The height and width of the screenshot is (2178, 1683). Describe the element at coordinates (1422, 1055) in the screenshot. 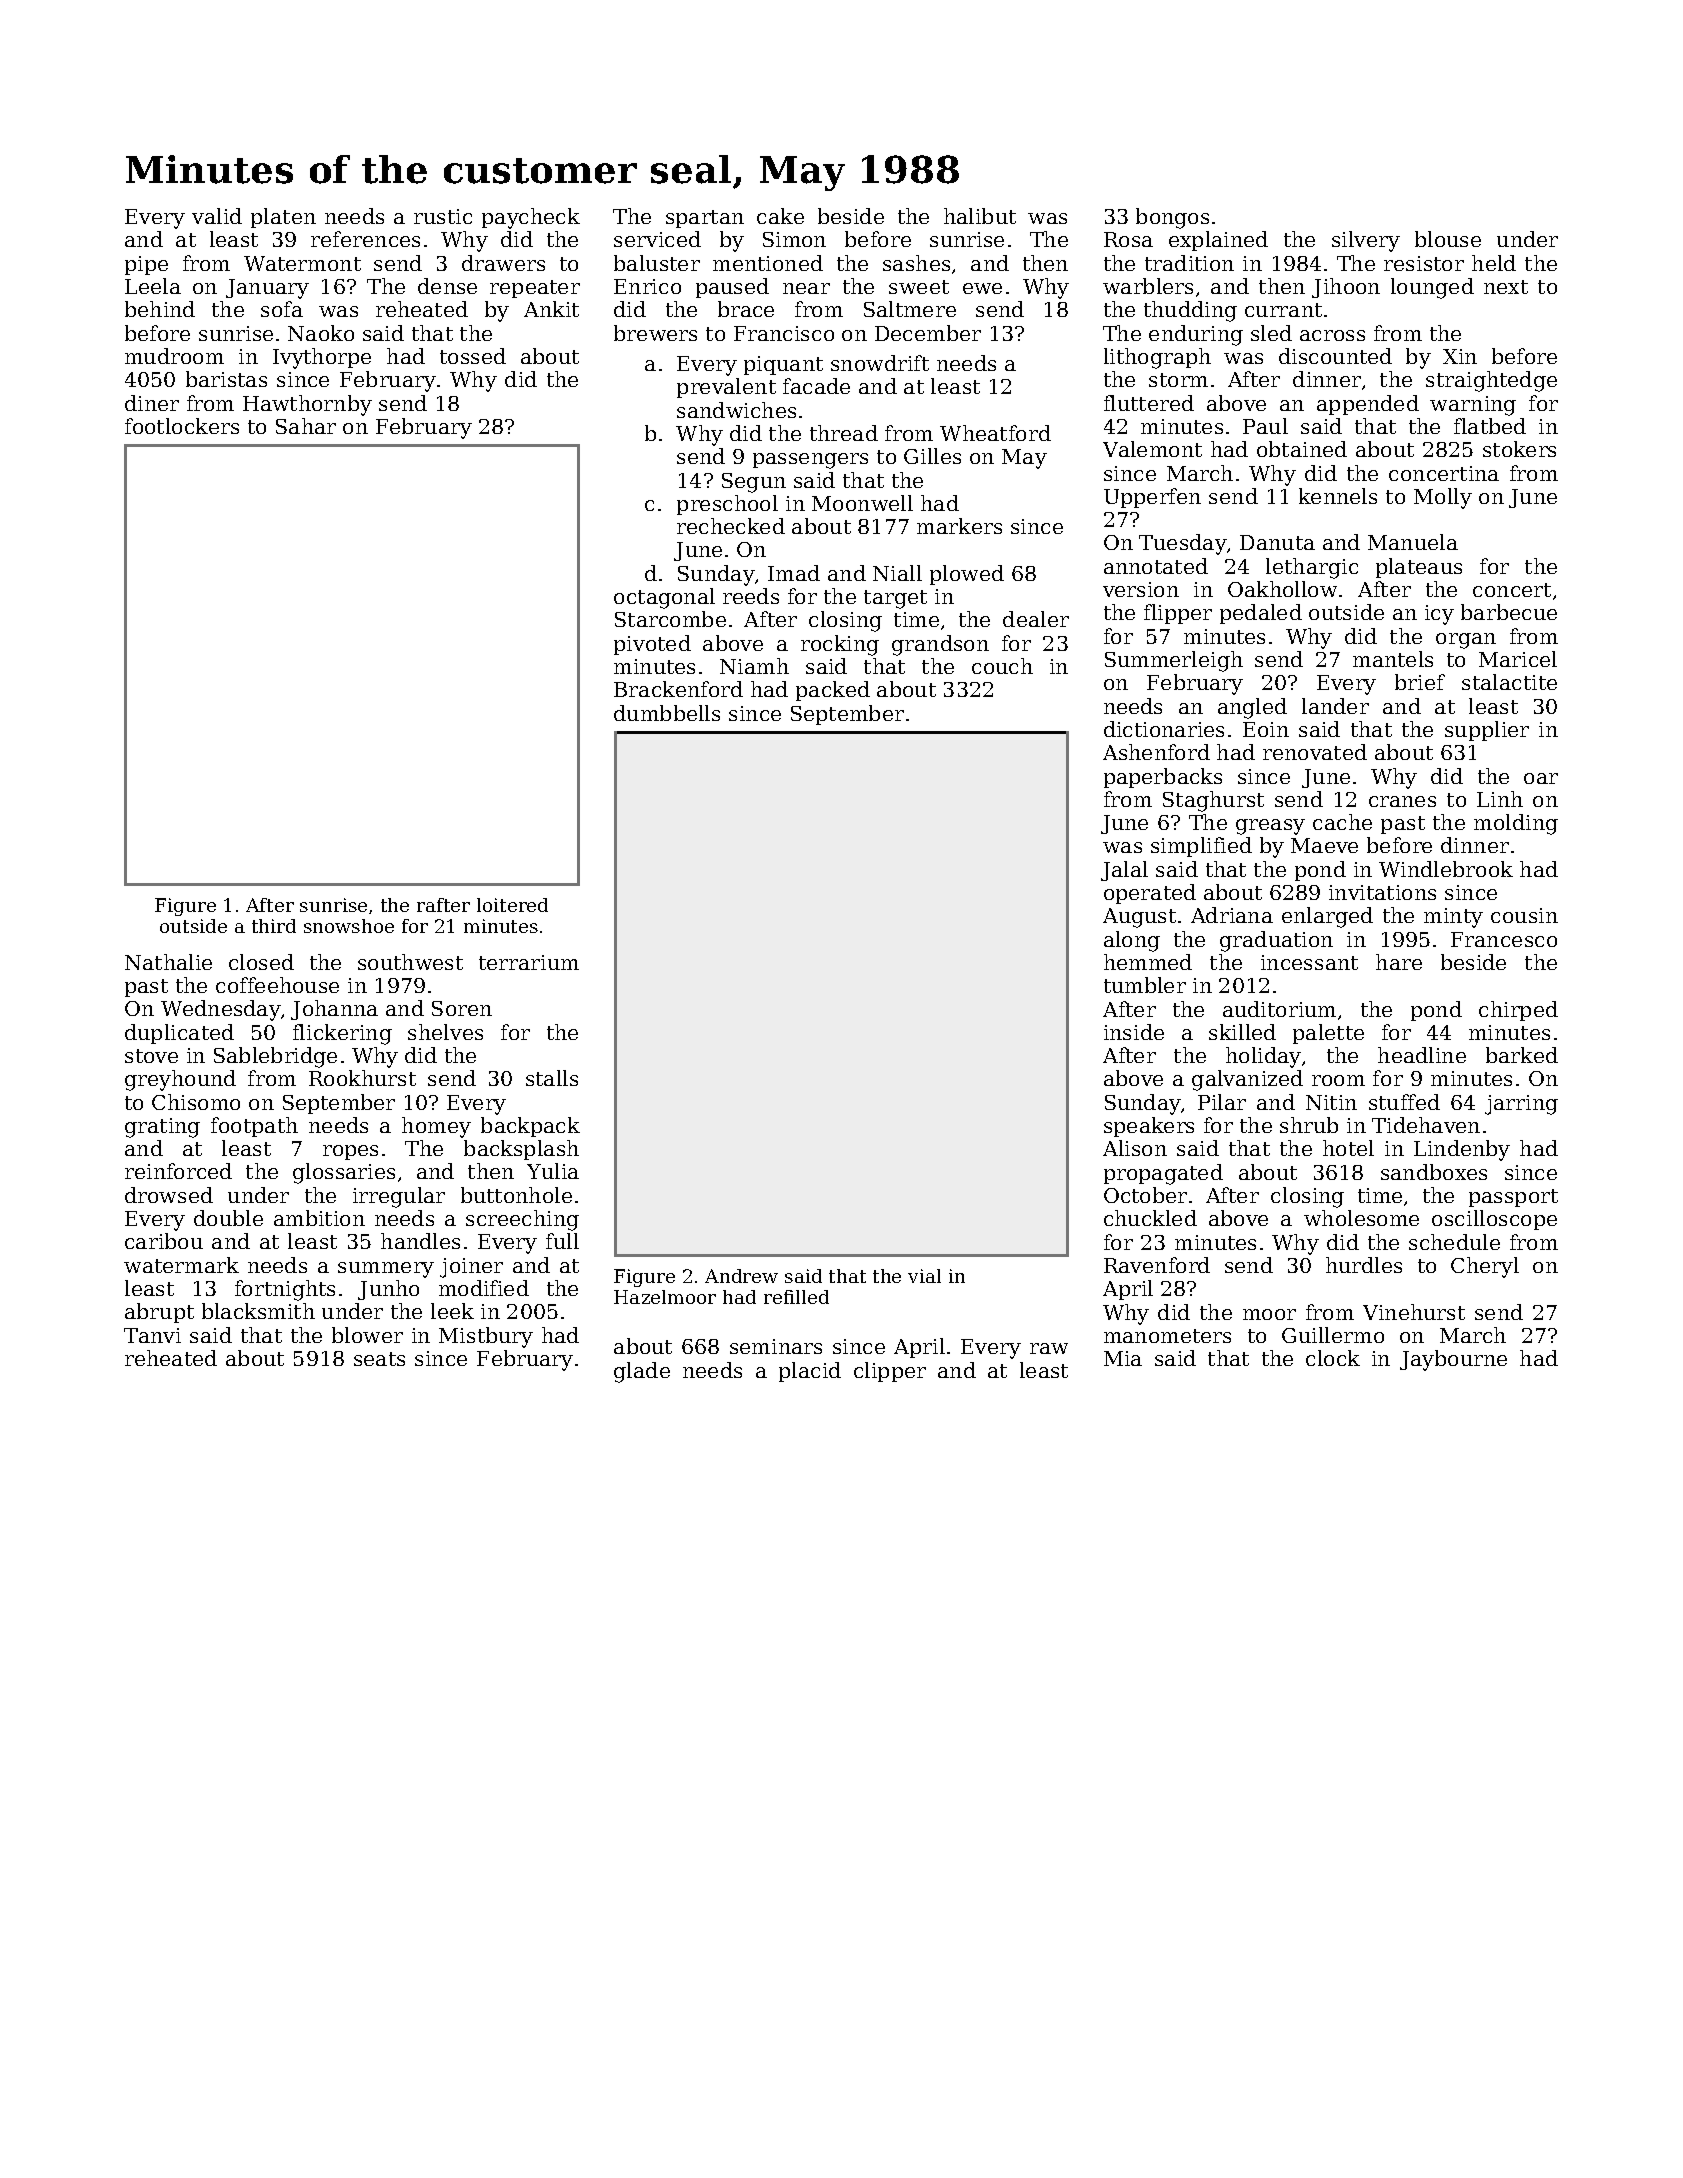

I see `headline` at that location.
